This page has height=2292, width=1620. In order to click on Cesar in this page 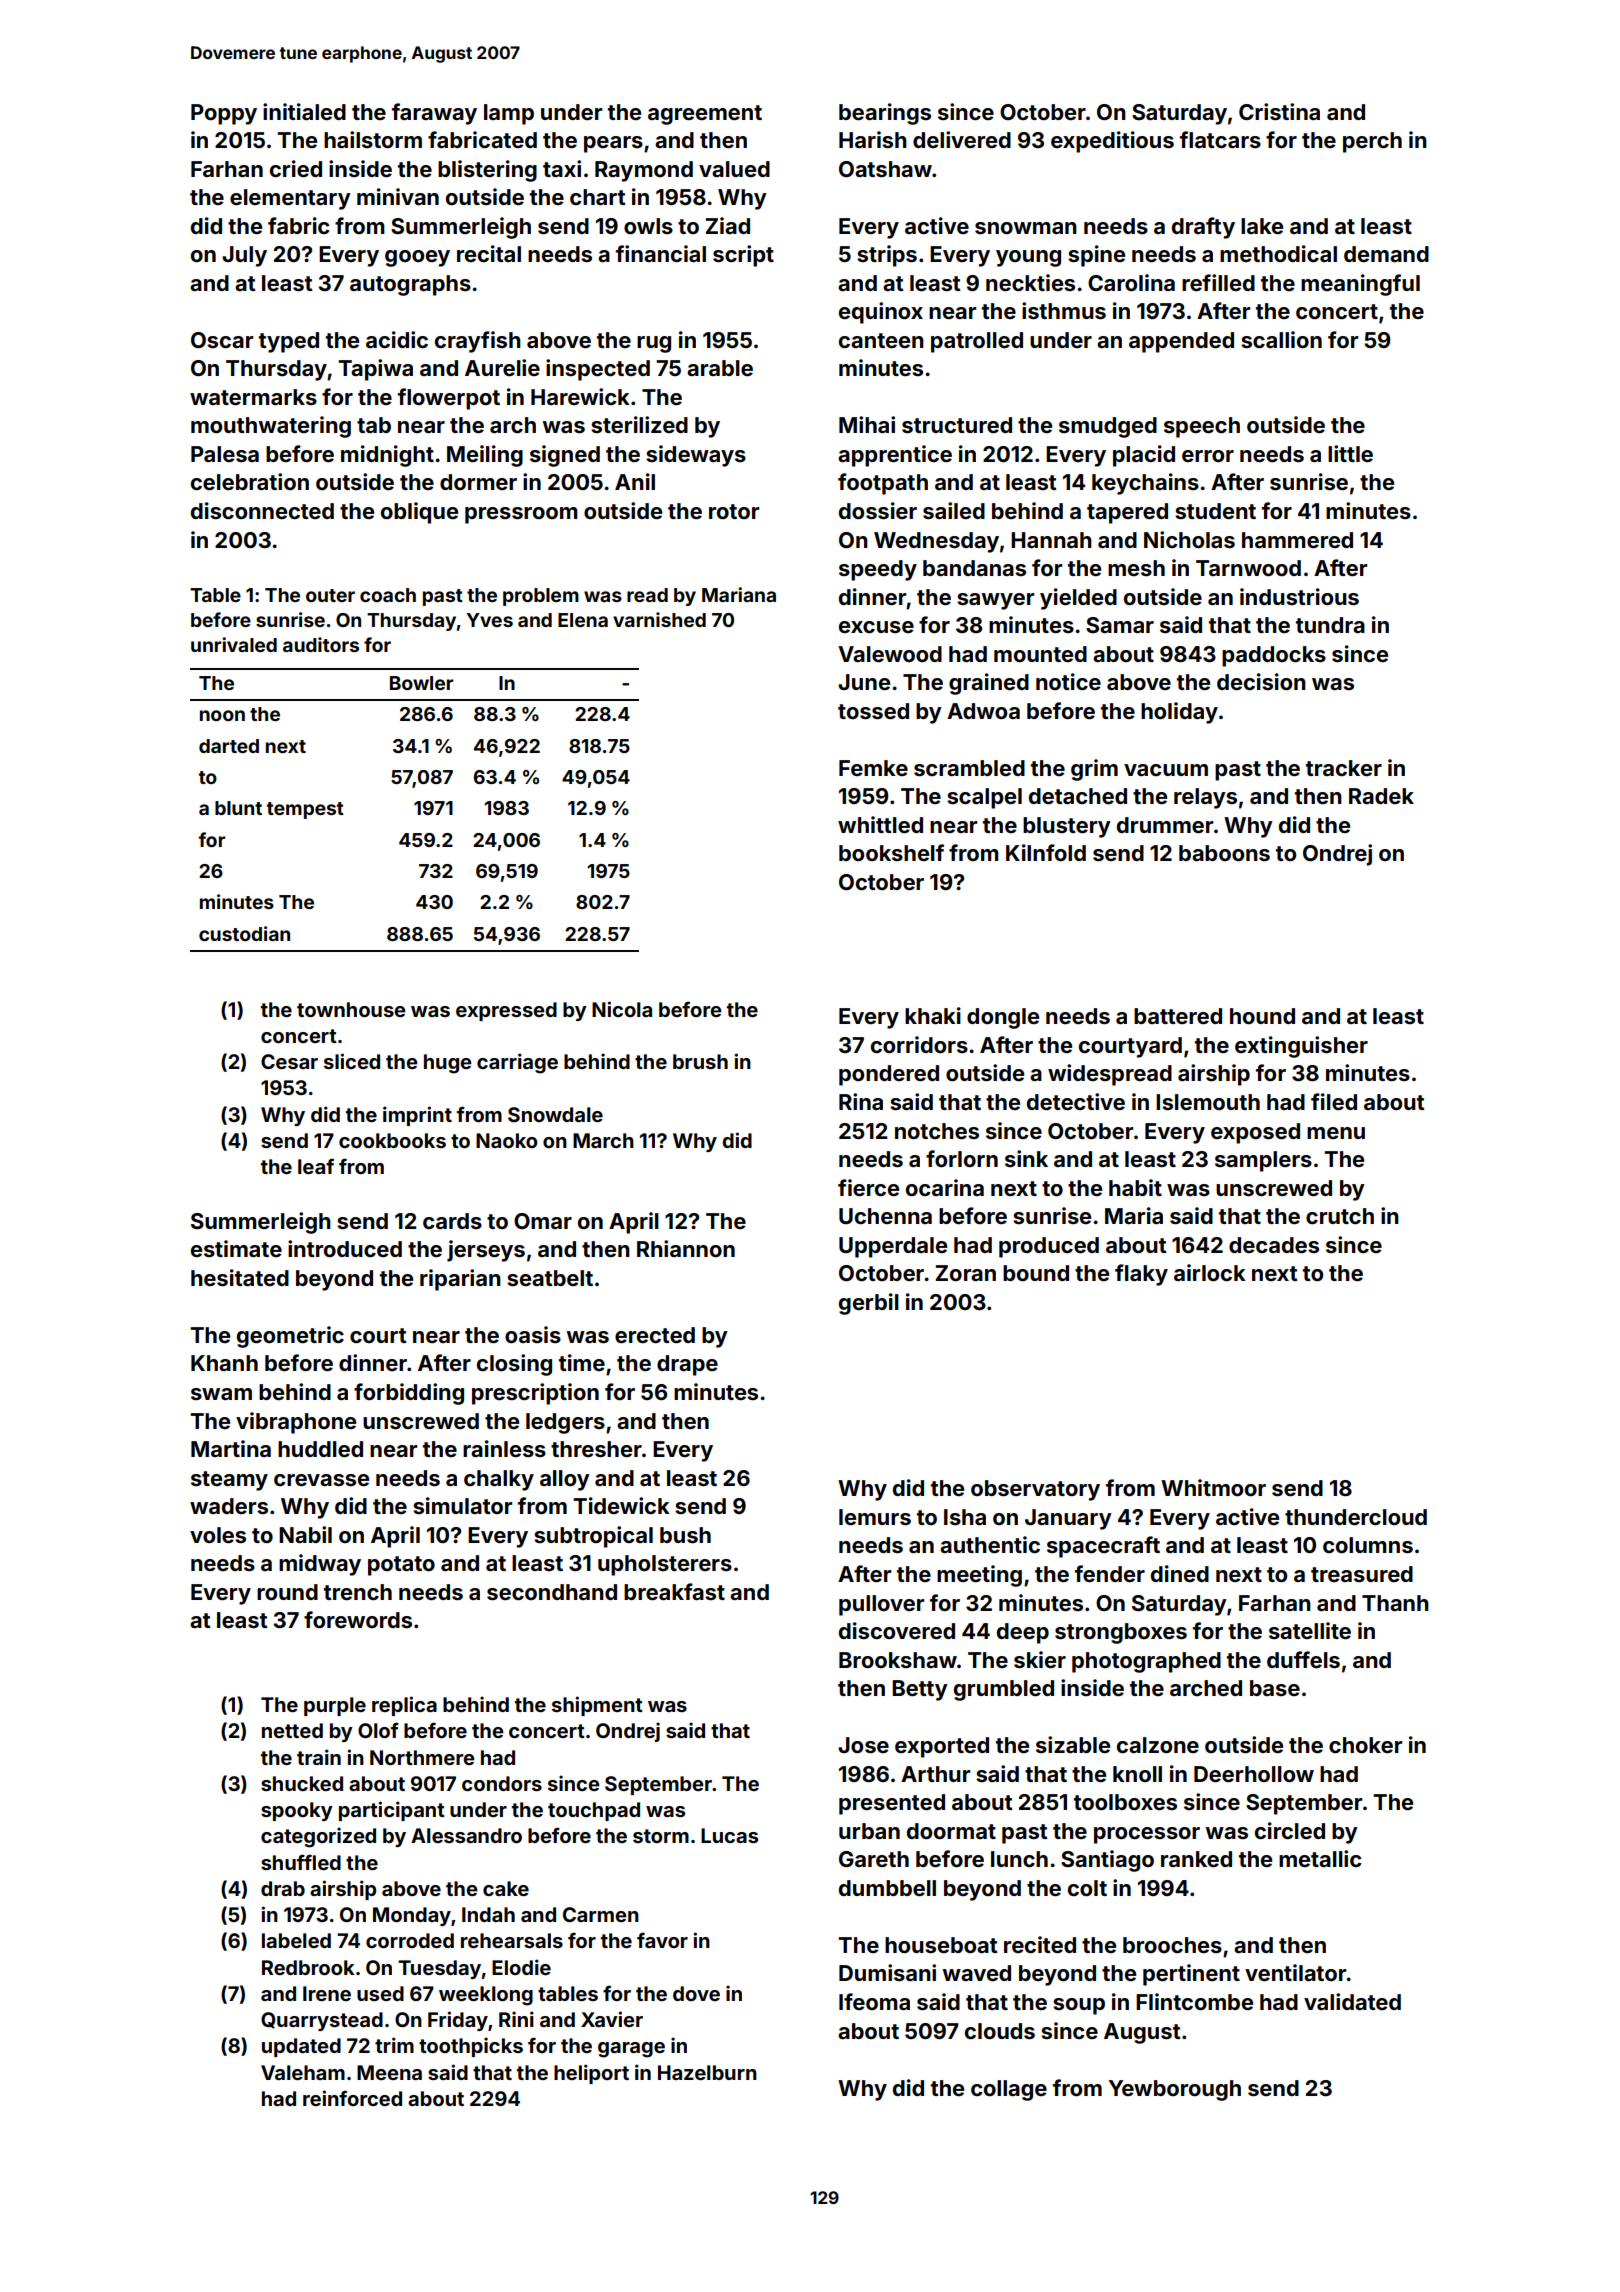, I will do `click(289, 1061)`.
